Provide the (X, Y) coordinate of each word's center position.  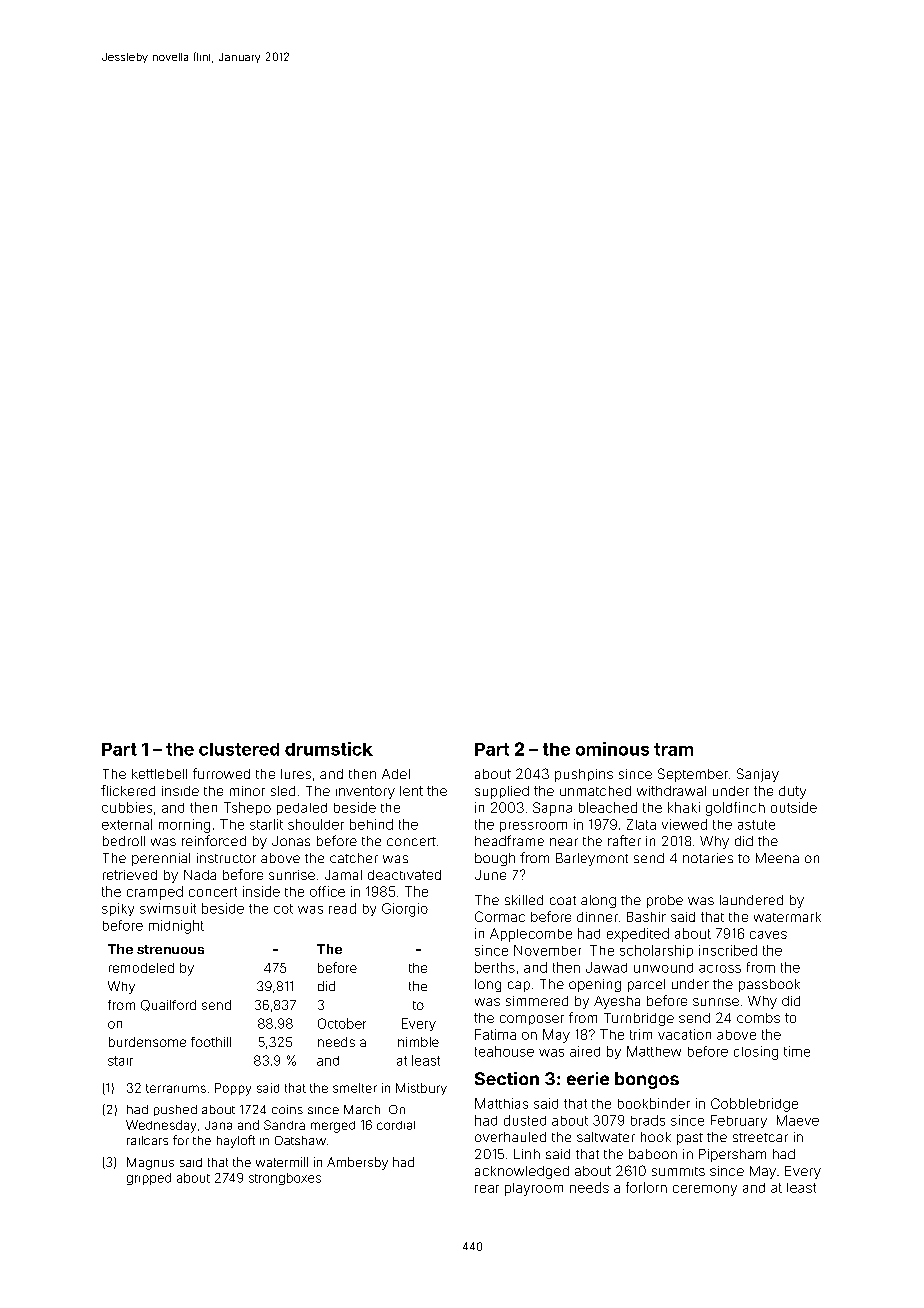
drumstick (329, 749)
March (362, 1109)
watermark (787, 917)
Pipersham (732, 1155)
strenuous (170, 949)
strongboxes (285, 1179)
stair (120, 1061)
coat (563, 900)
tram (673, 749)
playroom (534, 1189)
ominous (612, 749)
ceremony (705, 1190)
